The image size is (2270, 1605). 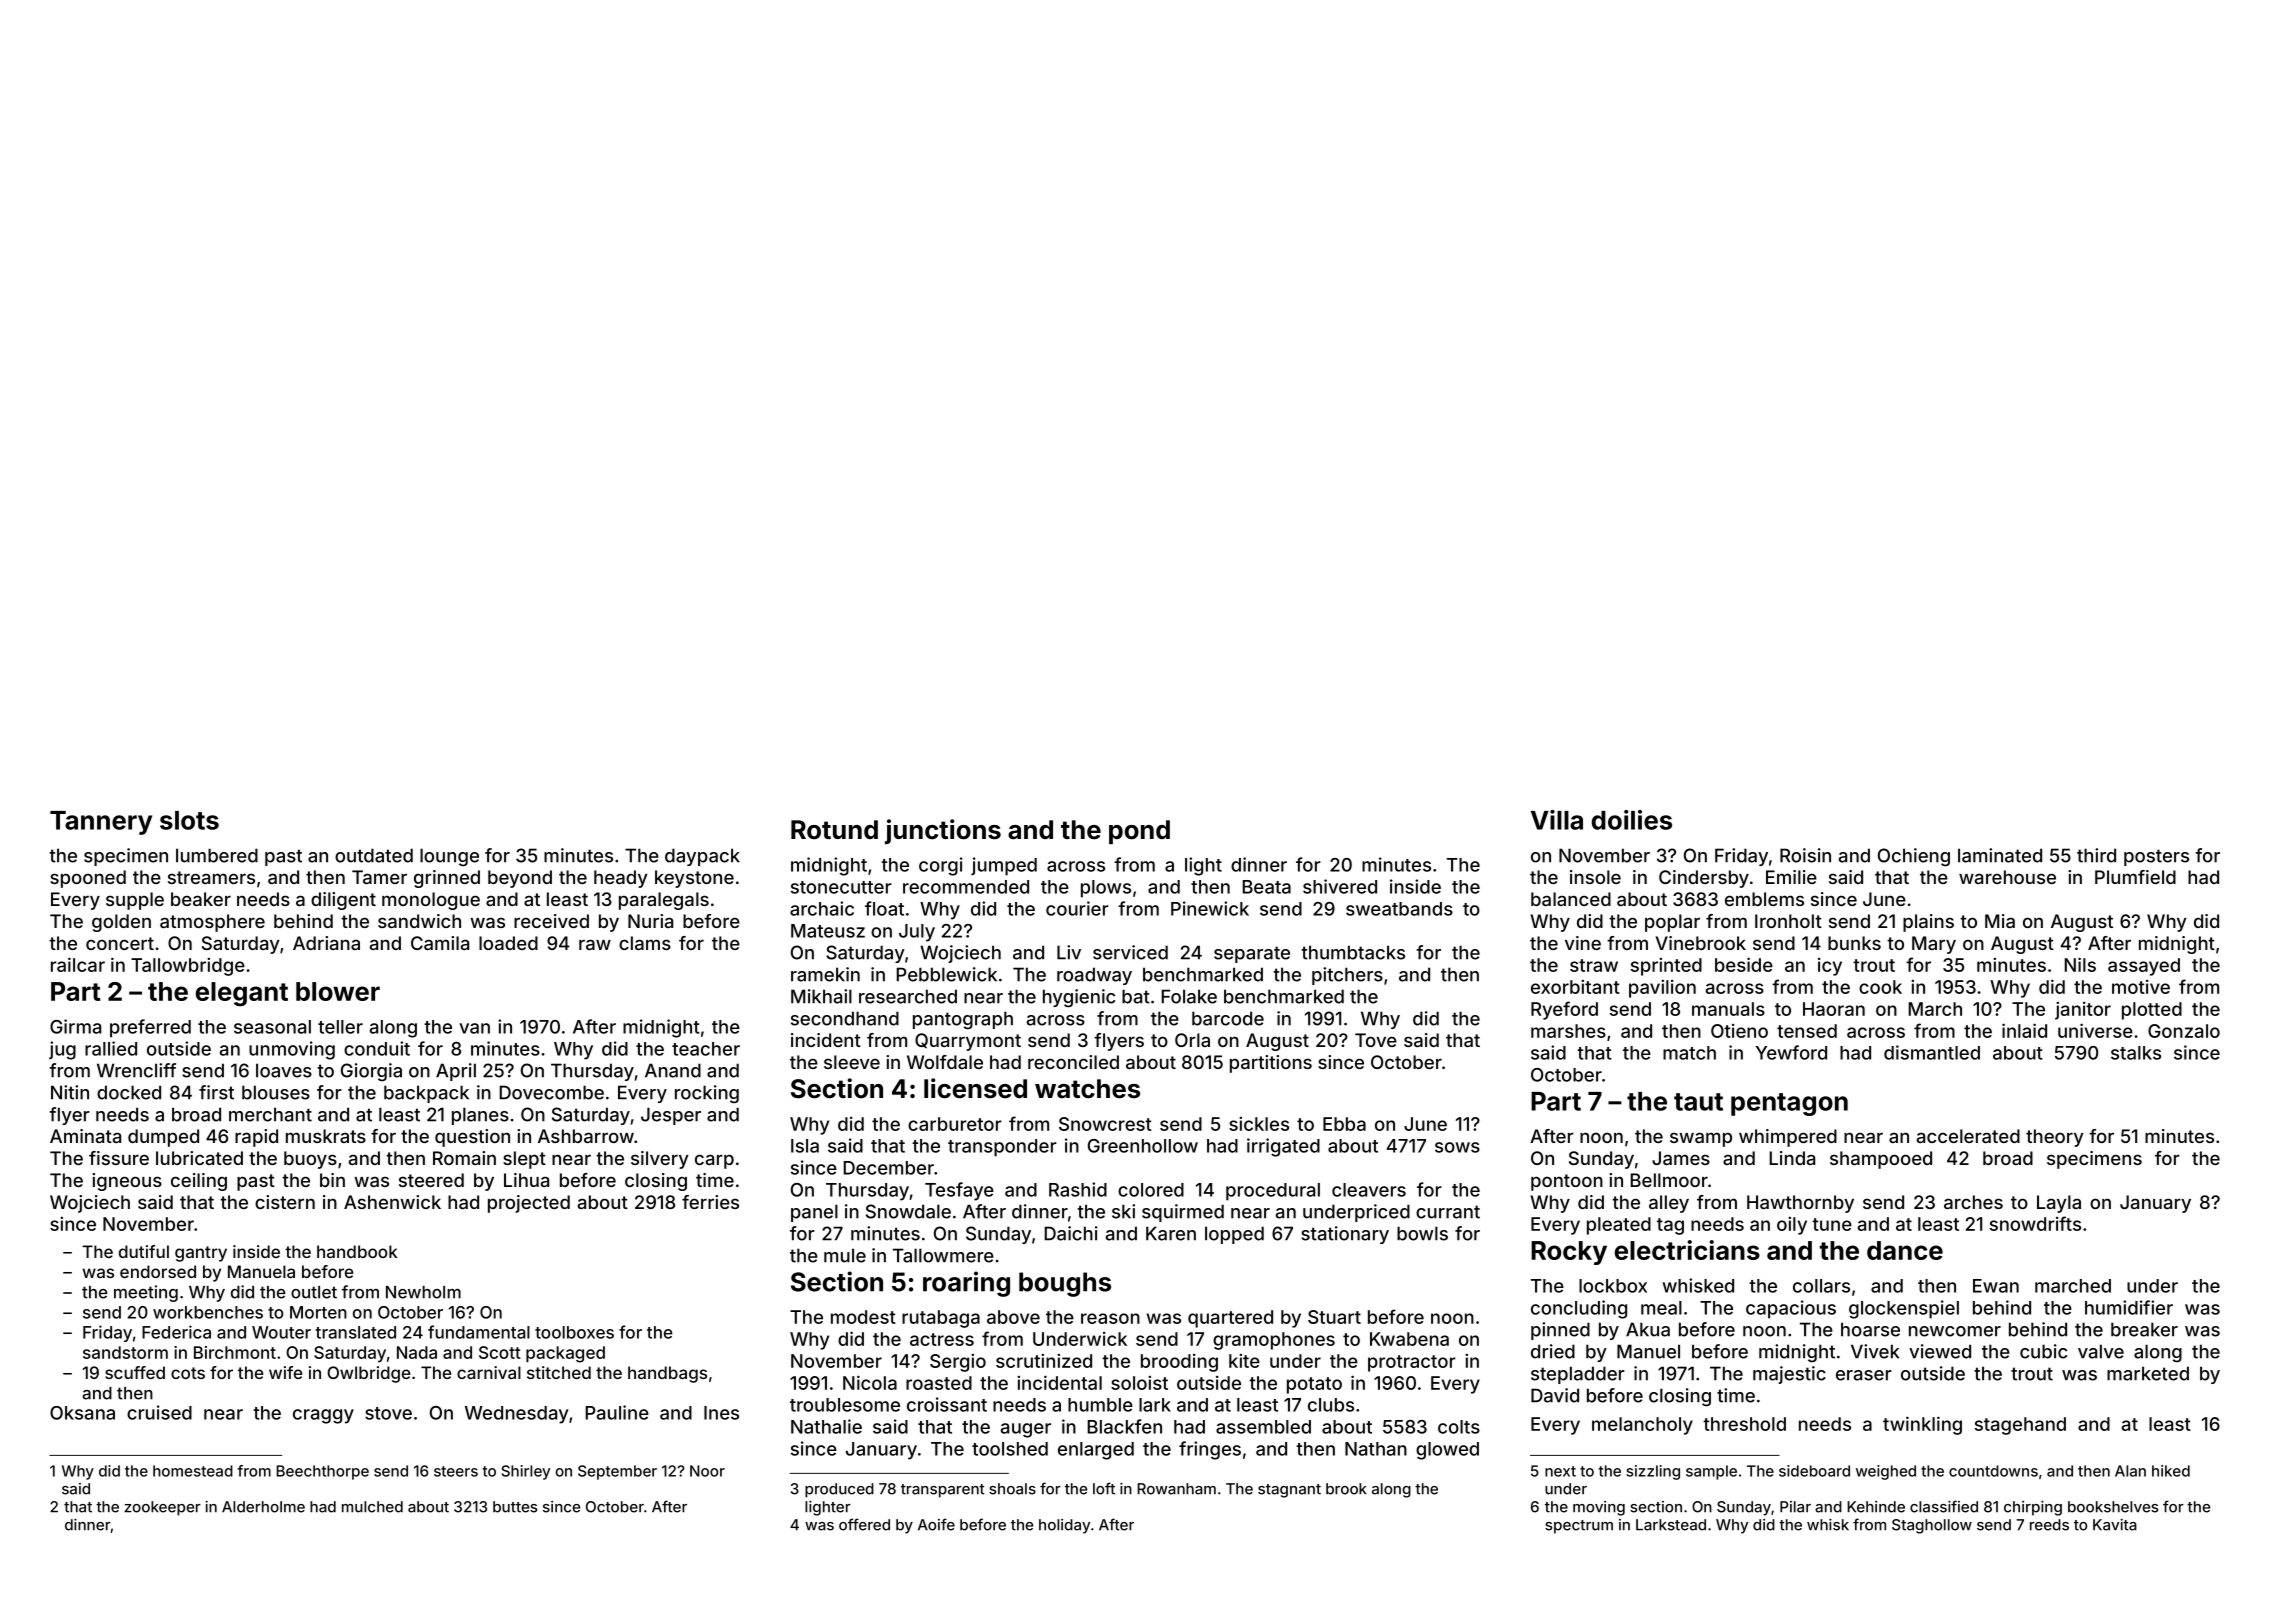 I want to click on supple, so click(x=135, y=901).
